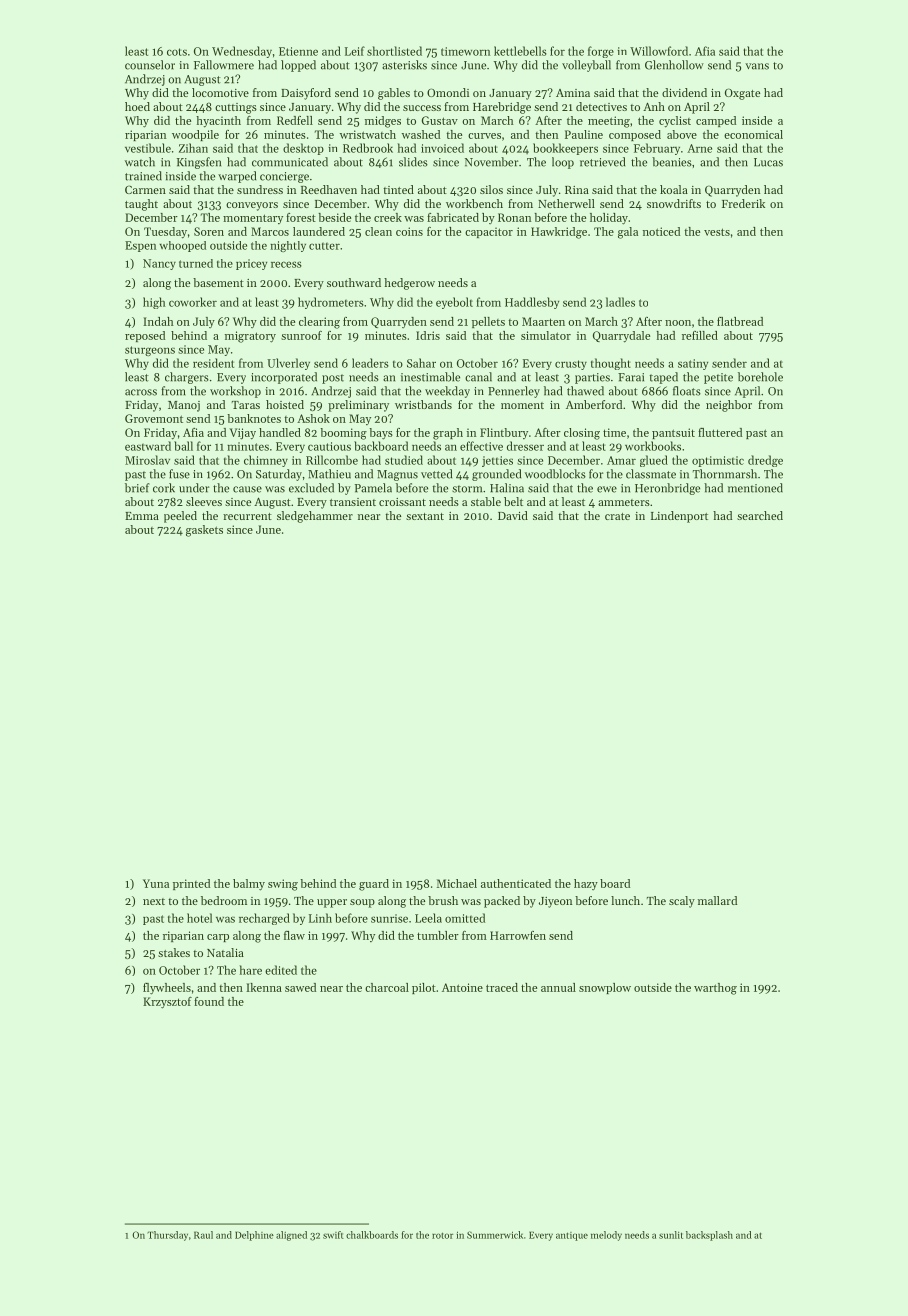 The height and width of the screenshot is (1316, 908). Describe the element at coordinates (679, 517) in the screenshot. I see `Lindenport` at that location.
